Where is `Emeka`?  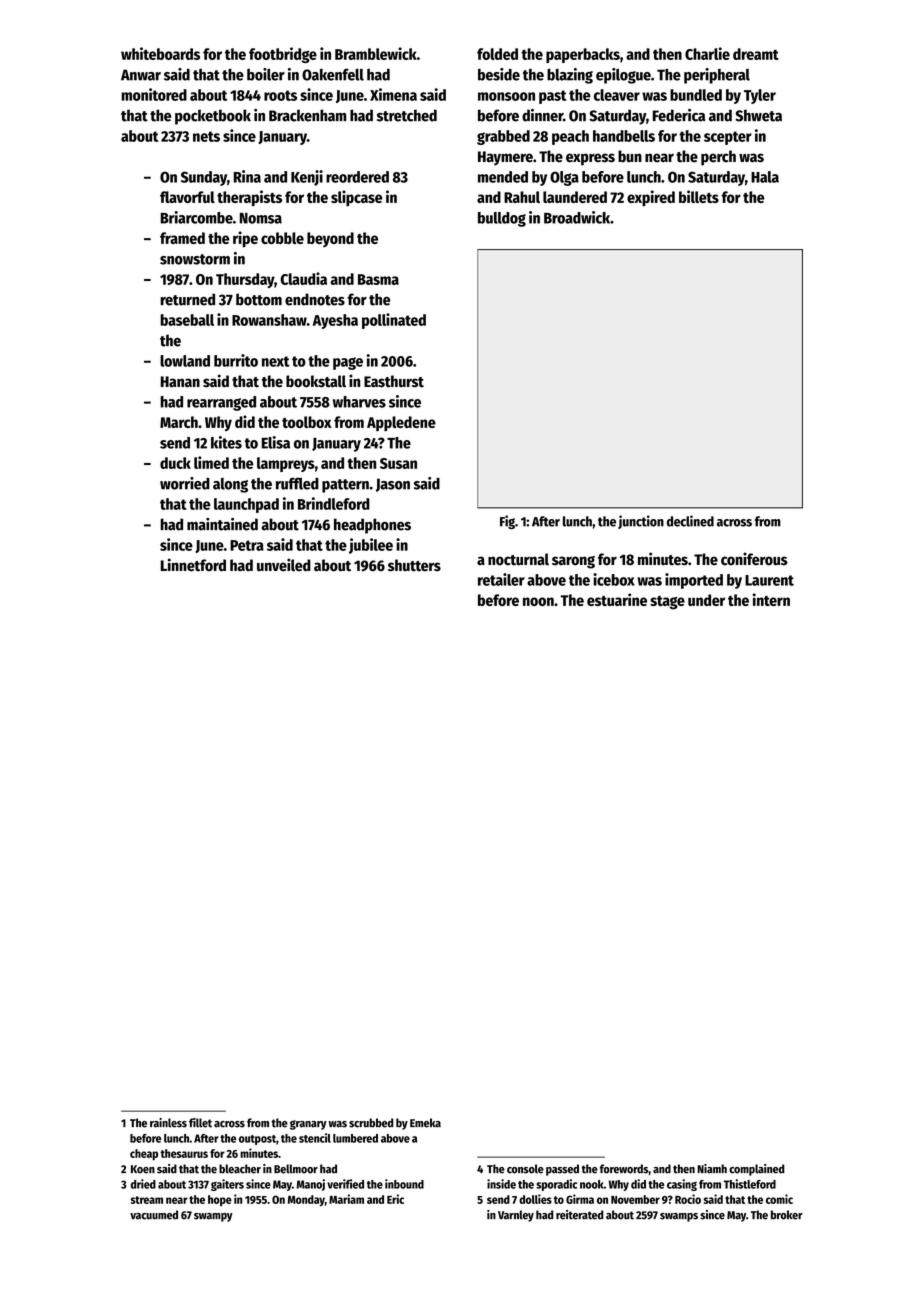 Emeka is located at coordinates (425, 1123).
